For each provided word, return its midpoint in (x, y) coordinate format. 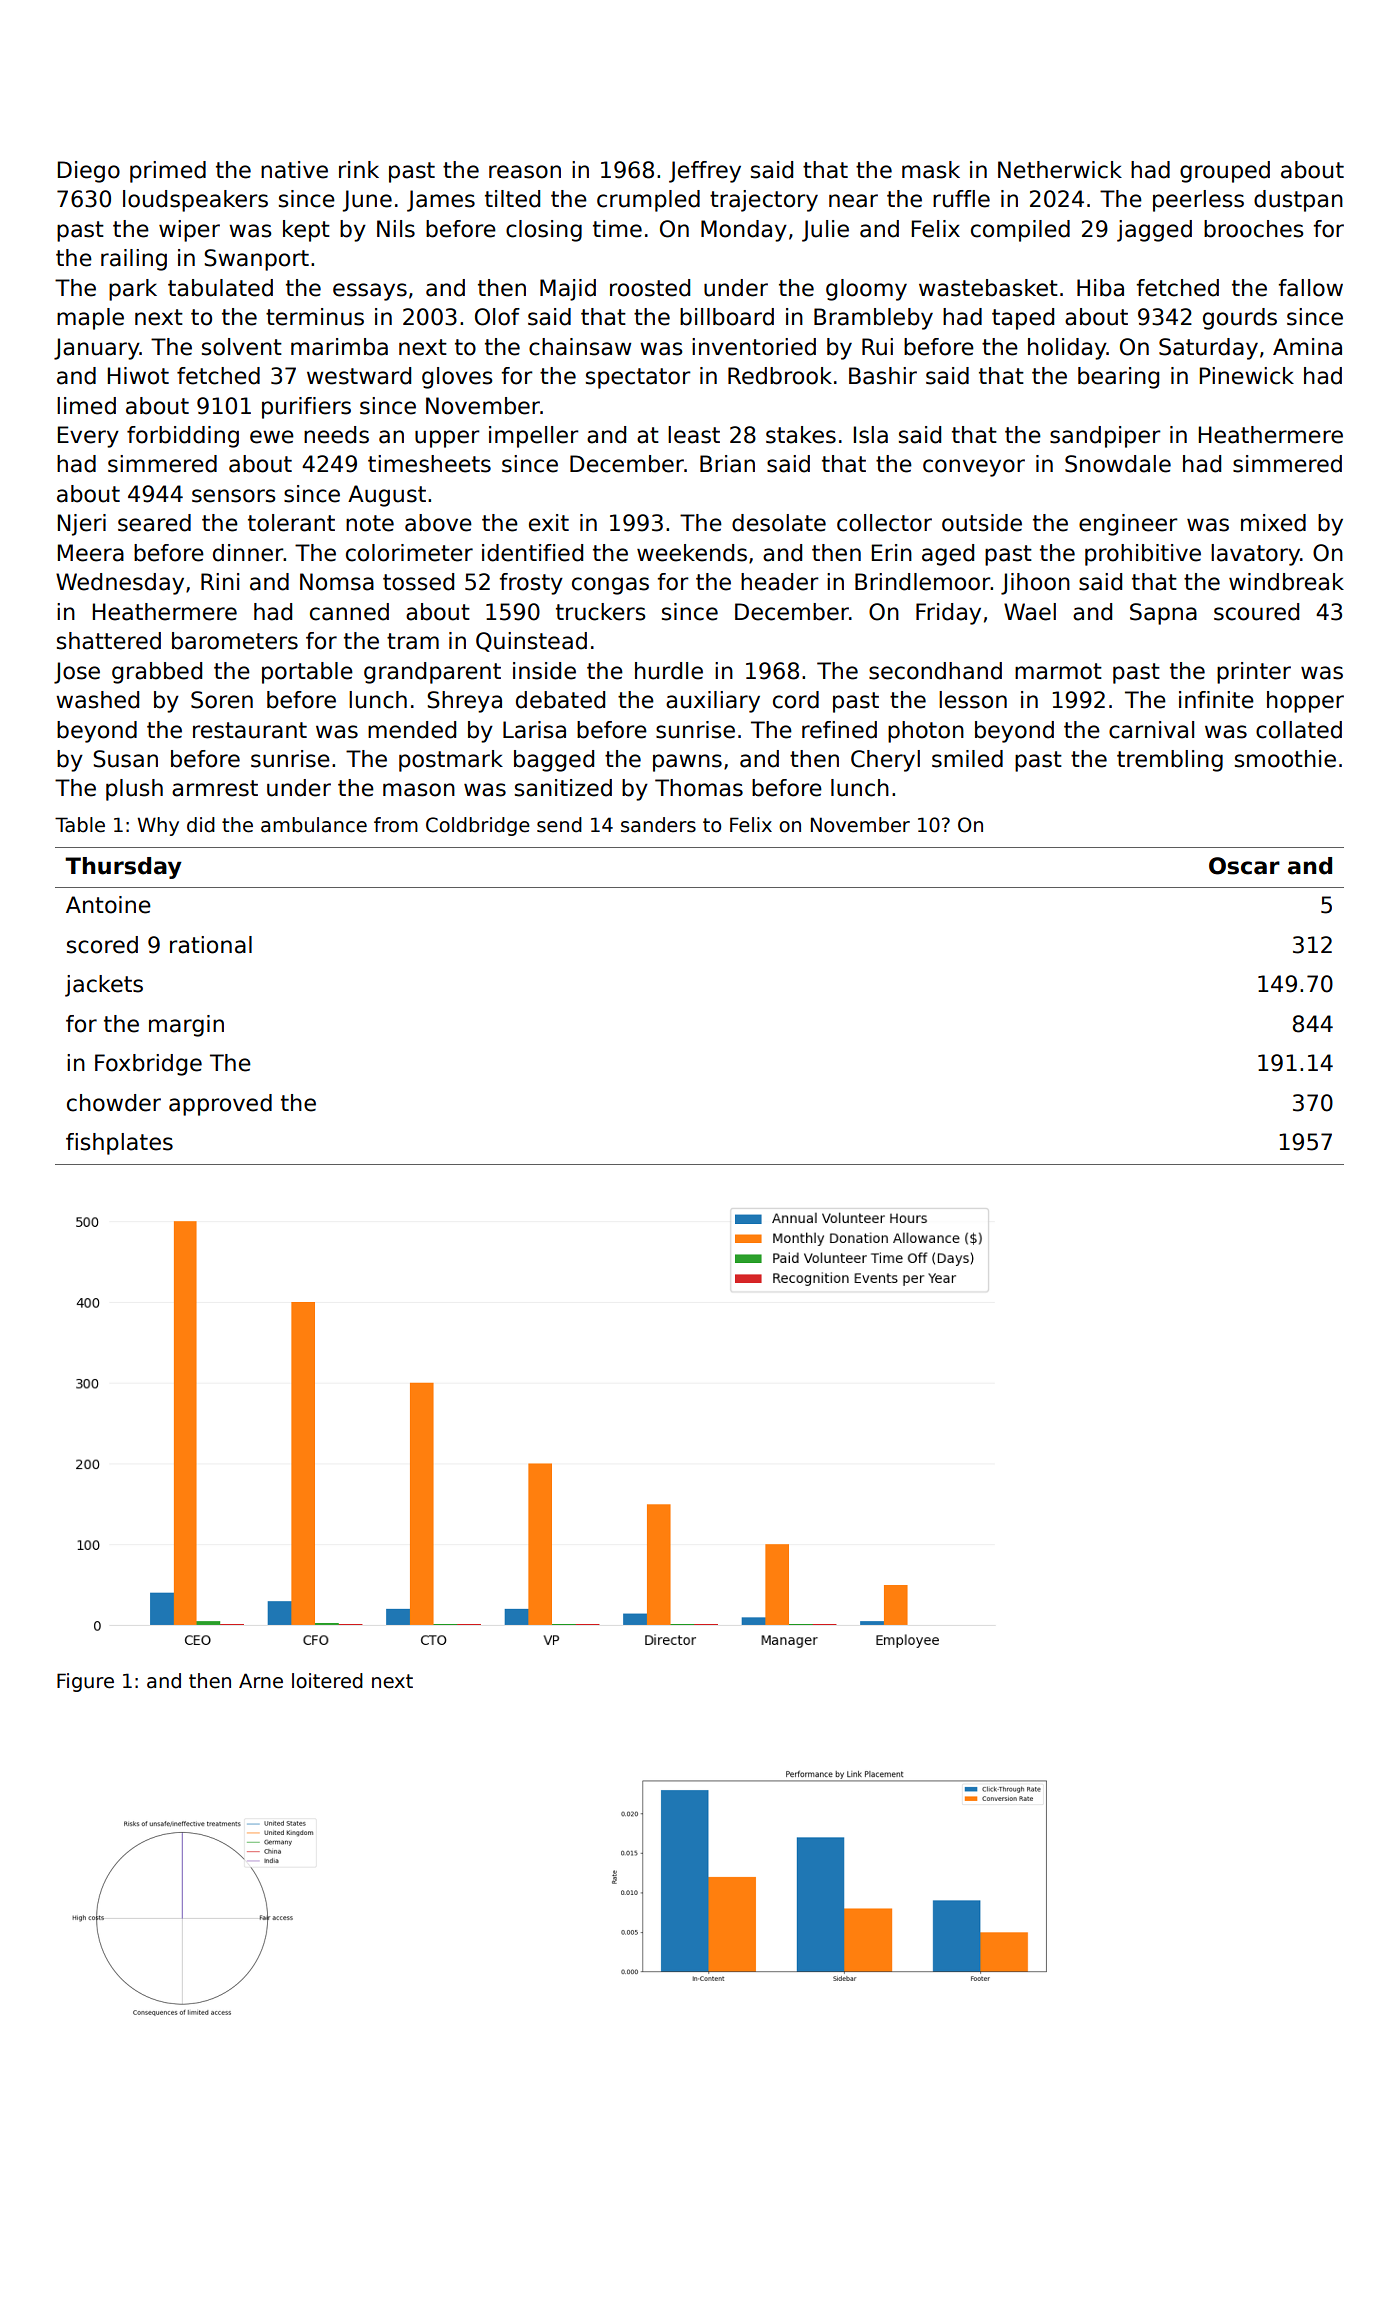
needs (336, 435)
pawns (687, 763)
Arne (261, 1681)
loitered (327, 1681)
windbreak (1286, 582)
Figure (85, 1682)
